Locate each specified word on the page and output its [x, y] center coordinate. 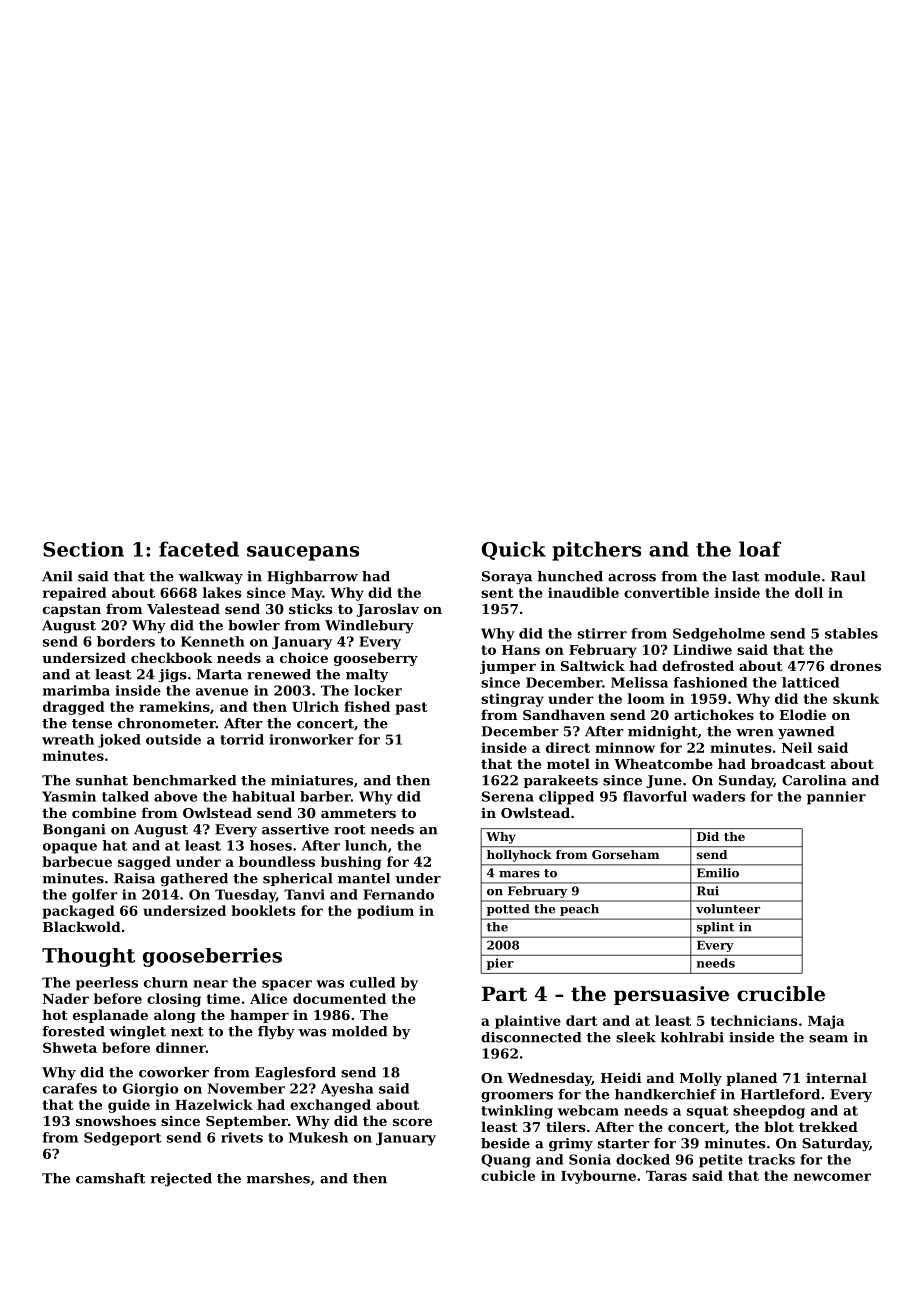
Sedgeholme [719, 635]
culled [372, 982]
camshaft [110, 1178]
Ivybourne [598, 1177]
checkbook [172, 657]
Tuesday [245, 896]
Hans [521, 650]
